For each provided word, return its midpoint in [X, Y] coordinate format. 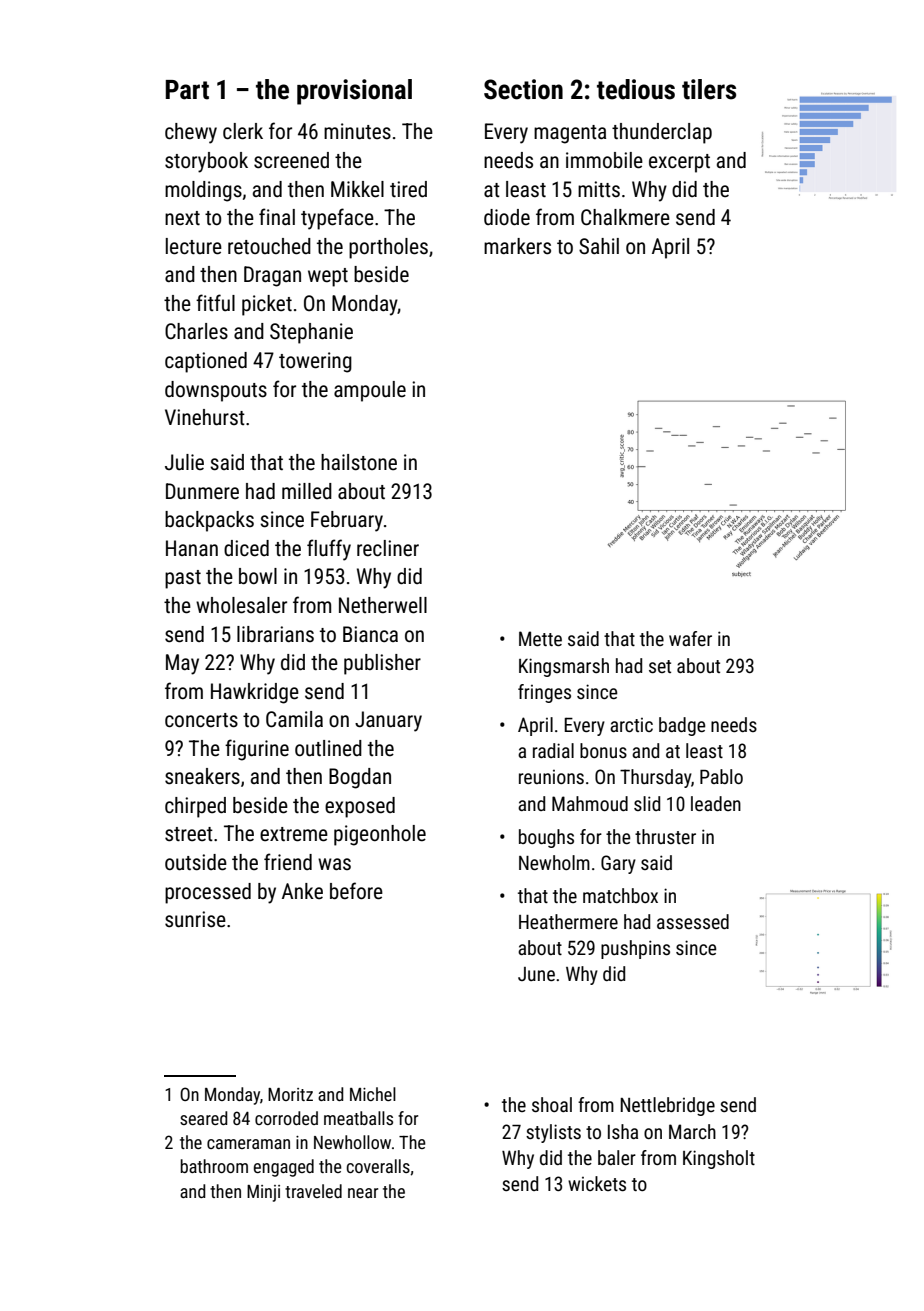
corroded [286, 1118]
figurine [257, 750]
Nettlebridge [667, 1106]
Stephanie [311, 333]
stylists [553, 1133]
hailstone [359, 462]
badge [682, 726]
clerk [243, 131]
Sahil [599, 246]
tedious [636, 89]
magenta [570, 134]
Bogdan [360, 778]
